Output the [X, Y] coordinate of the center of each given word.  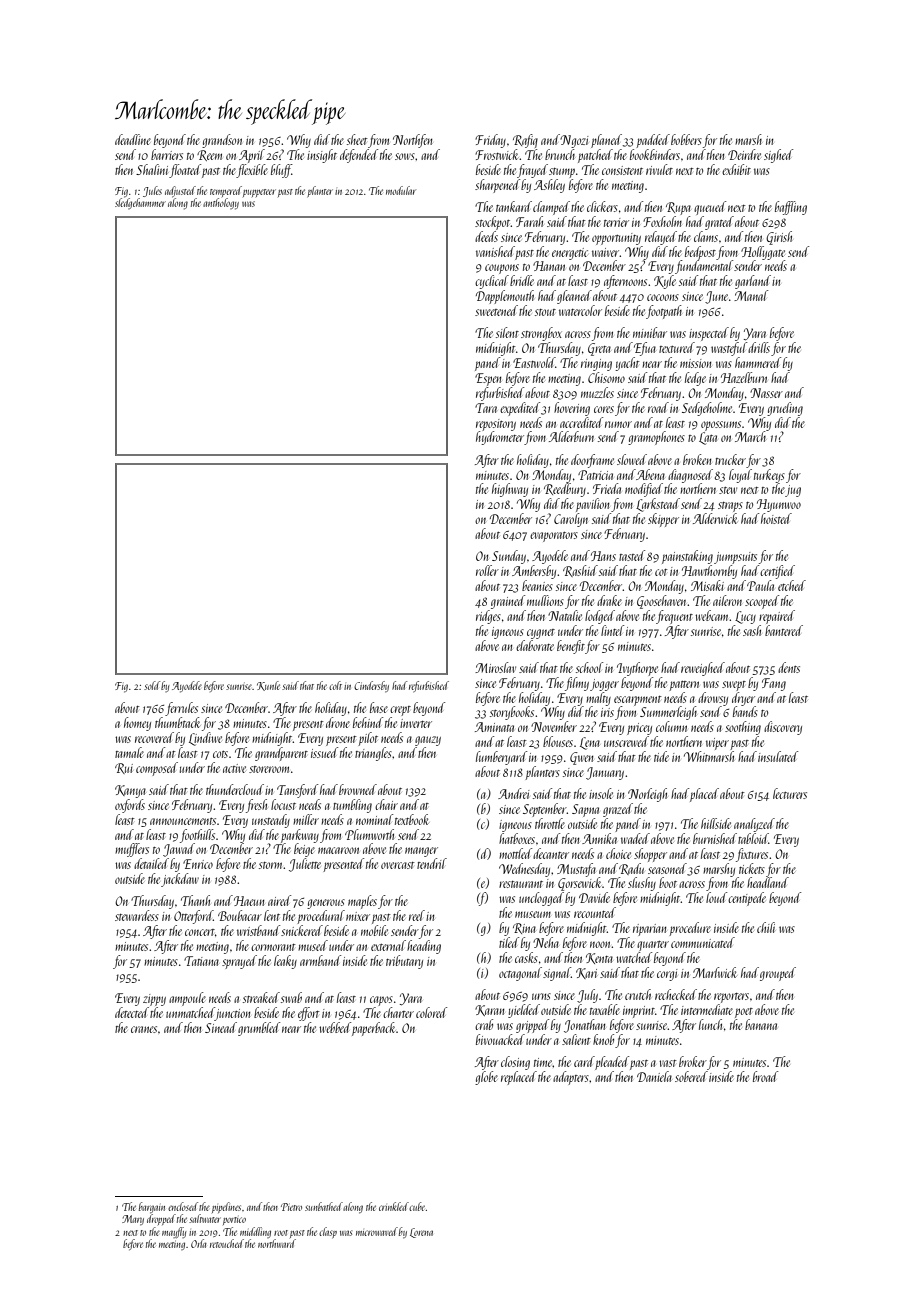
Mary [133, 1220]
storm [271, 865]
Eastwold [534, 362]
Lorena [421, 1233]
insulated [778, 756]
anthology [221, 204]
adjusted [180, 191]
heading [424, 947]
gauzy [428, 741]
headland [768, 882]
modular [401, 190]
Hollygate [763, 253]
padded [653, 141]
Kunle [268, 686]
